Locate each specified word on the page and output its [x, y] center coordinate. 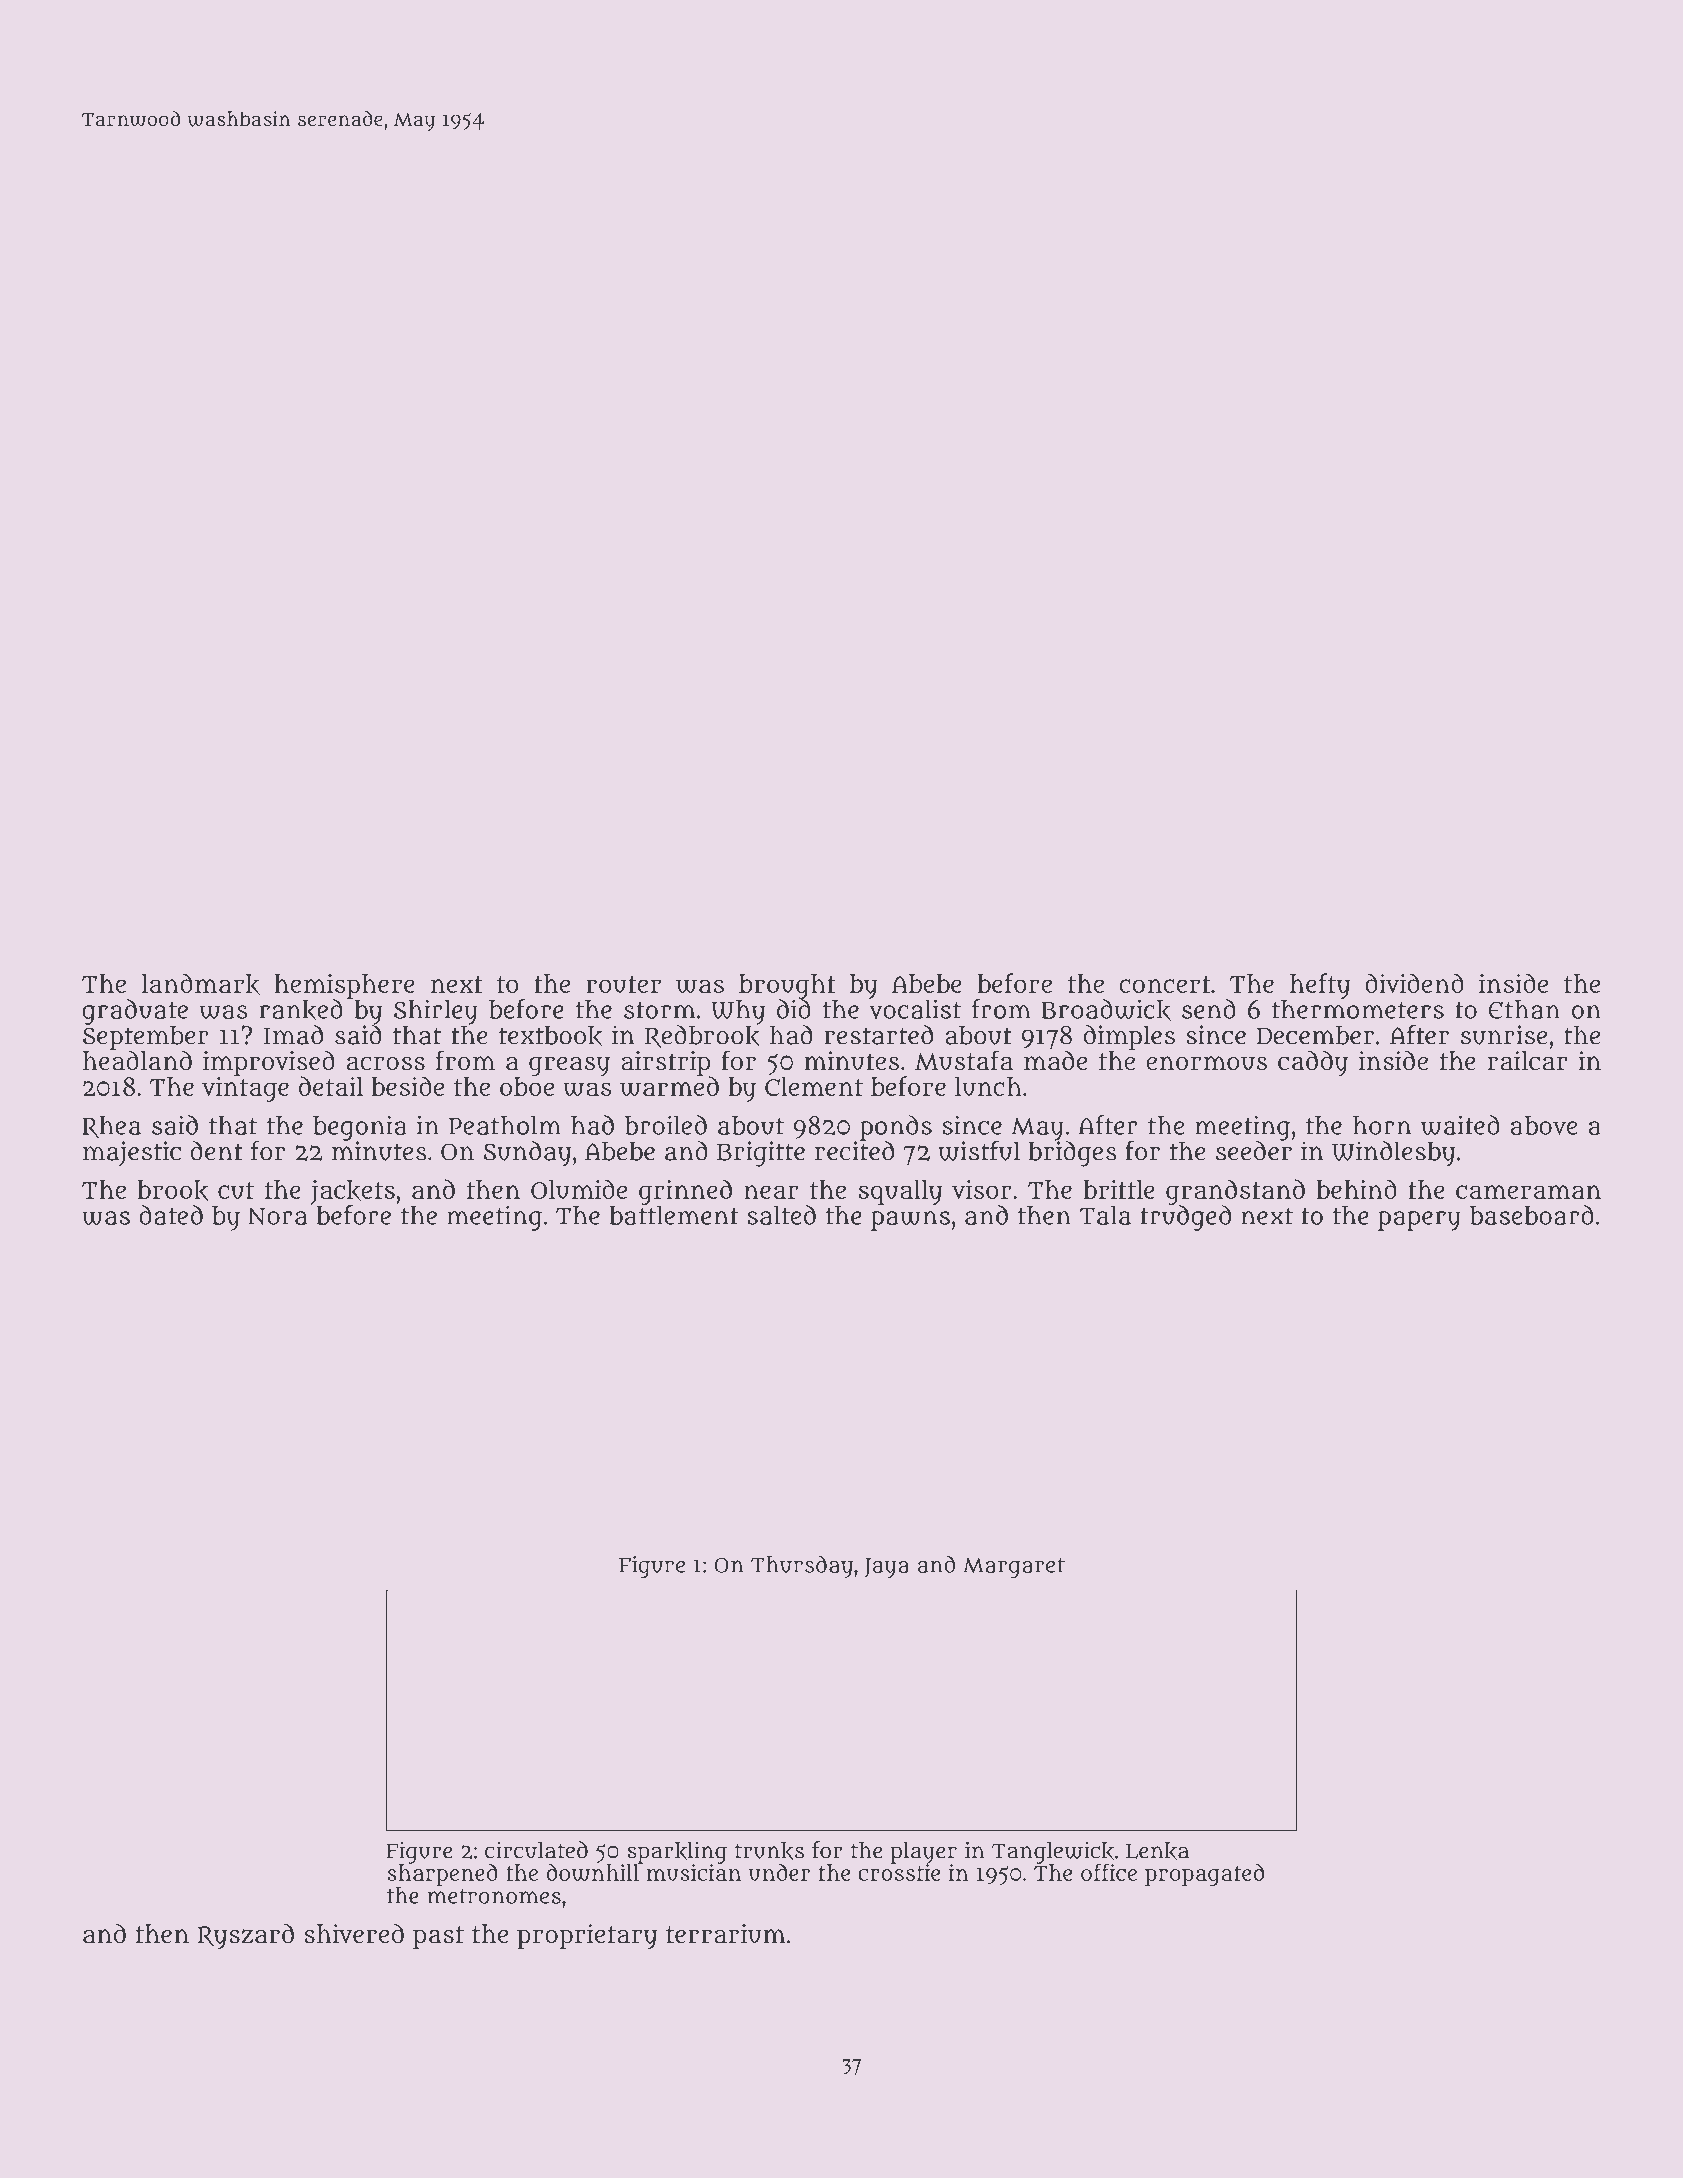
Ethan [1524, 1009]
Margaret [1014, 1568]
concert [1165, 984]
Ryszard [246, 1936]
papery [1419, 1221]
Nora [277, 1216]
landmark [201, 984]
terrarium [726, 1934]
